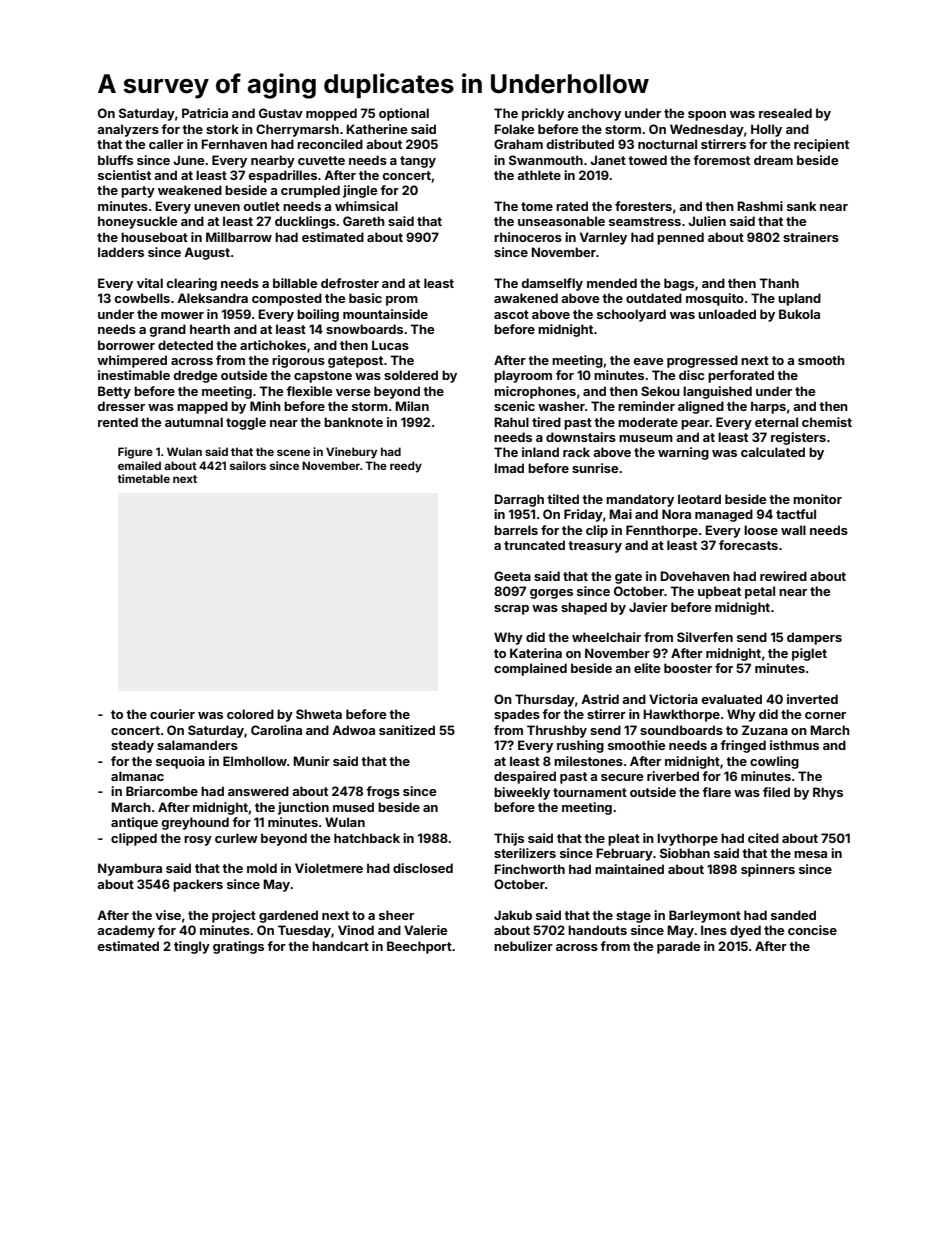 The height and width of the screenshot is (1233, 952). What do you see at coordinates (512, 576) in the screenshot?
I see `Geeta` at bounding box center [512, 576].
